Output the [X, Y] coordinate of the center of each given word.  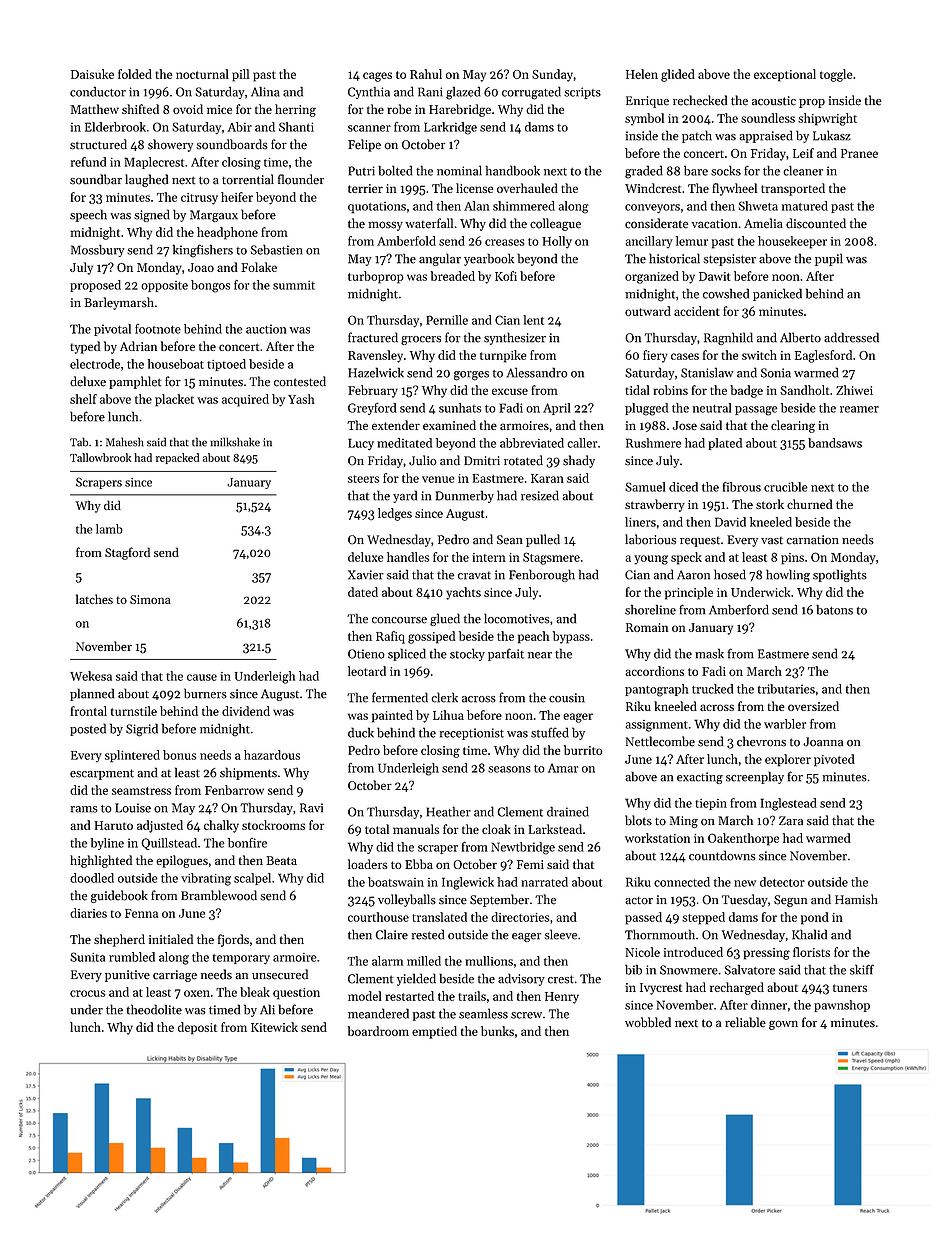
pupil [829, 259]
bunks [497, 1031]
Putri [362, 171]
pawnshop [842, 1006]
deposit [197, 1028]
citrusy [199, 199]
